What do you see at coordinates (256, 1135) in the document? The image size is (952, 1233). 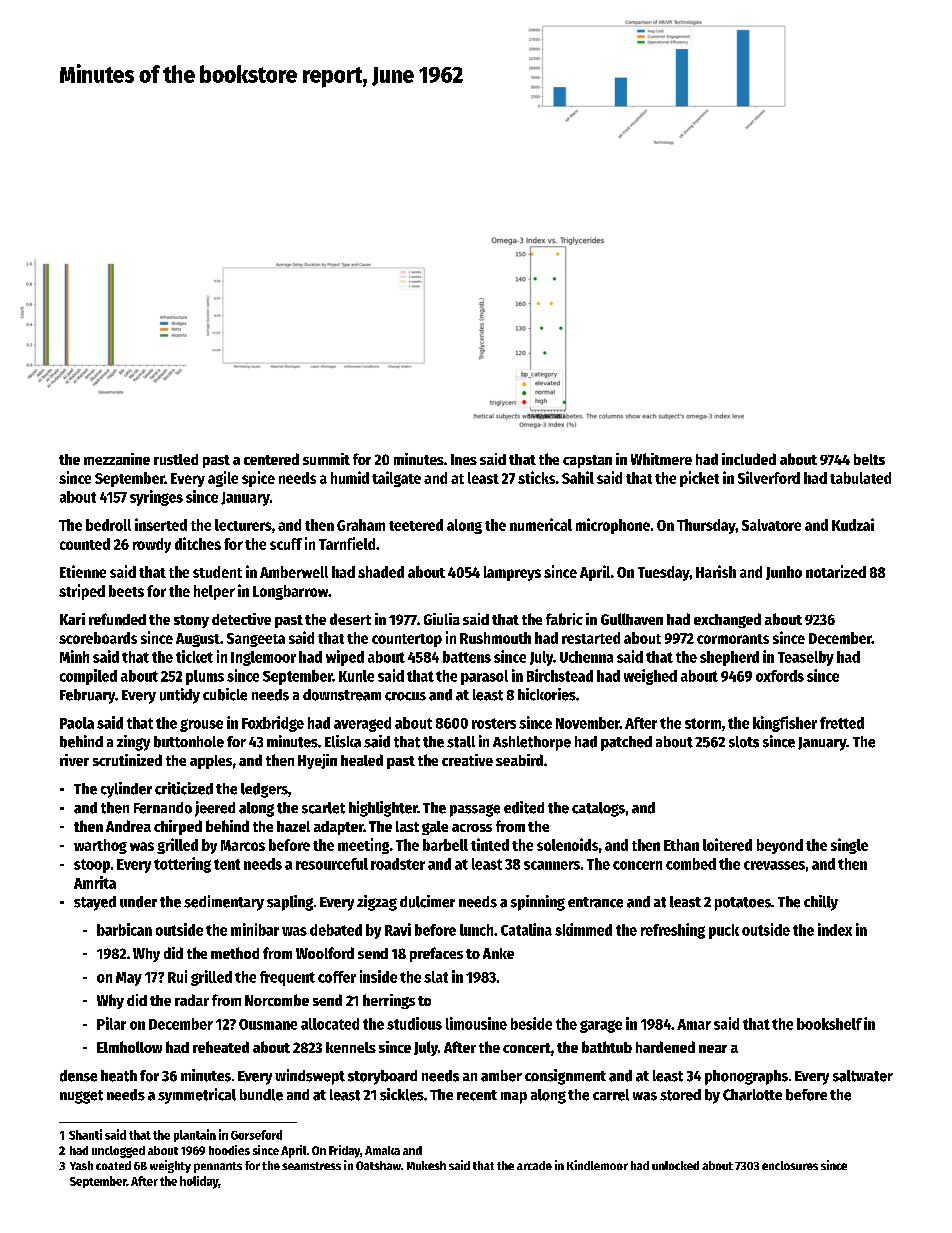 I see `Gorseford` at bounding box center [256, 1135].
